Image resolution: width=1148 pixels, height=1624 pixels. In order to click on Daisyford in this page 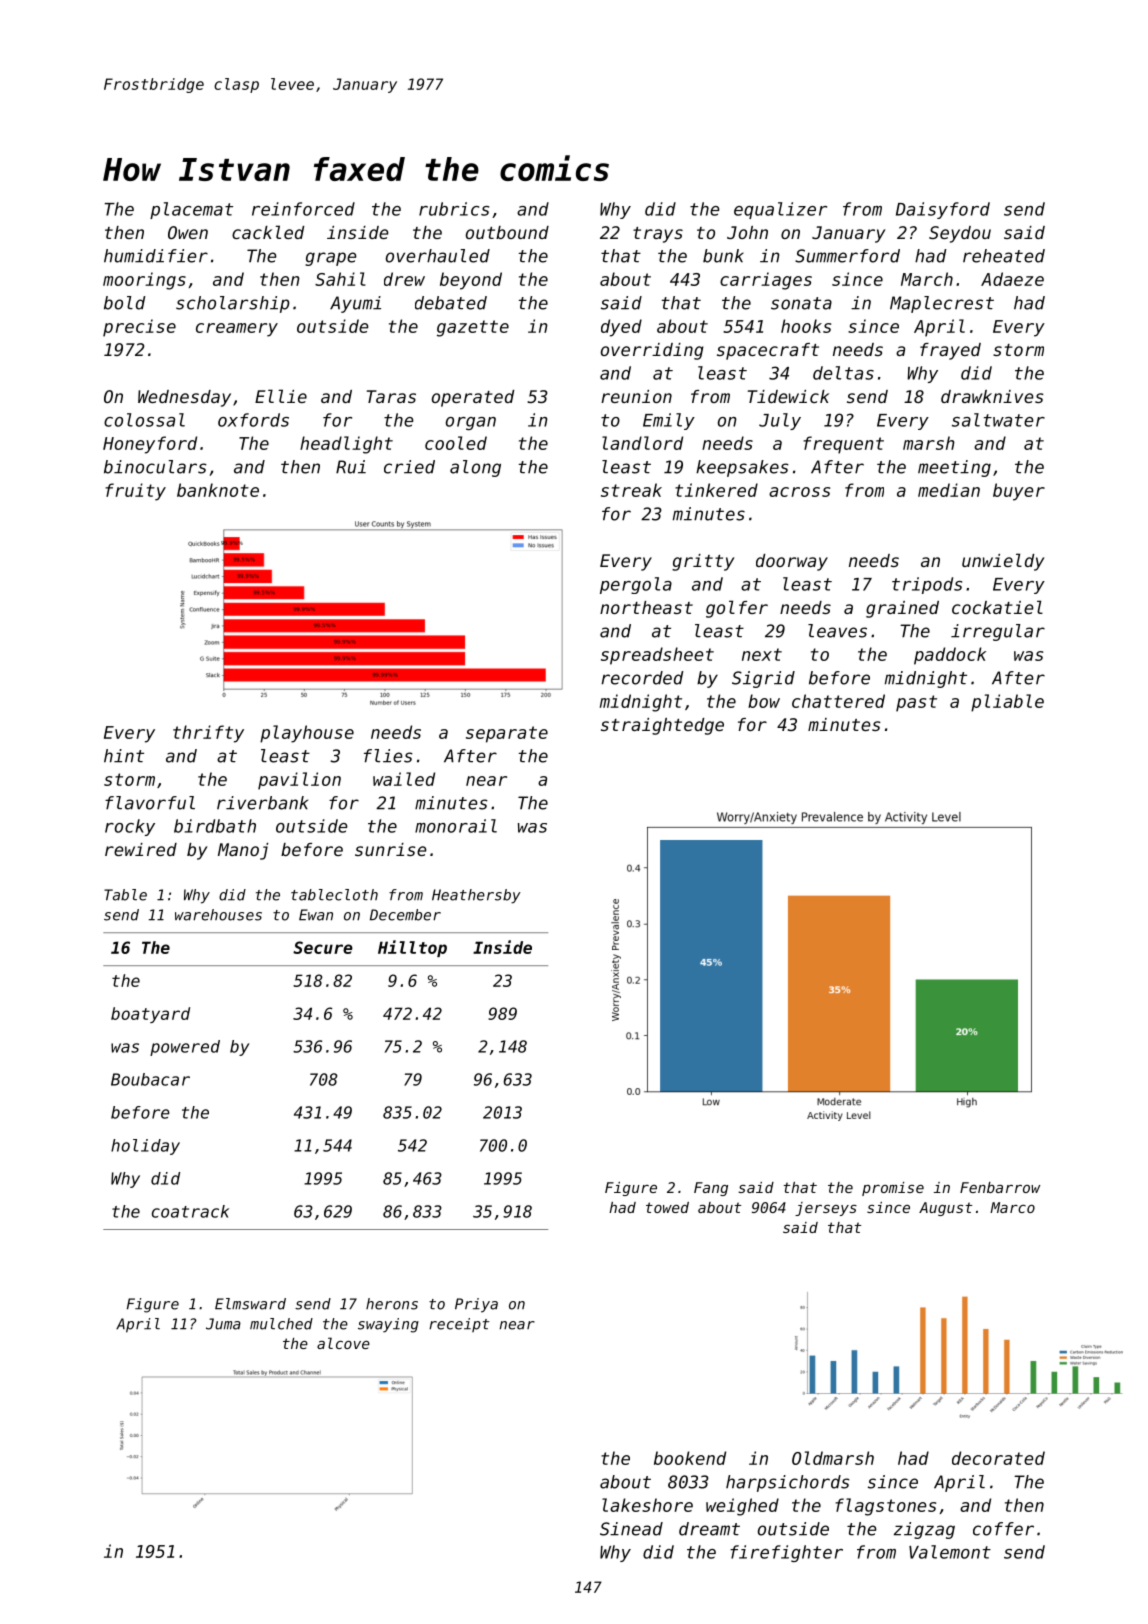, I will do `click(943, 210)`.
